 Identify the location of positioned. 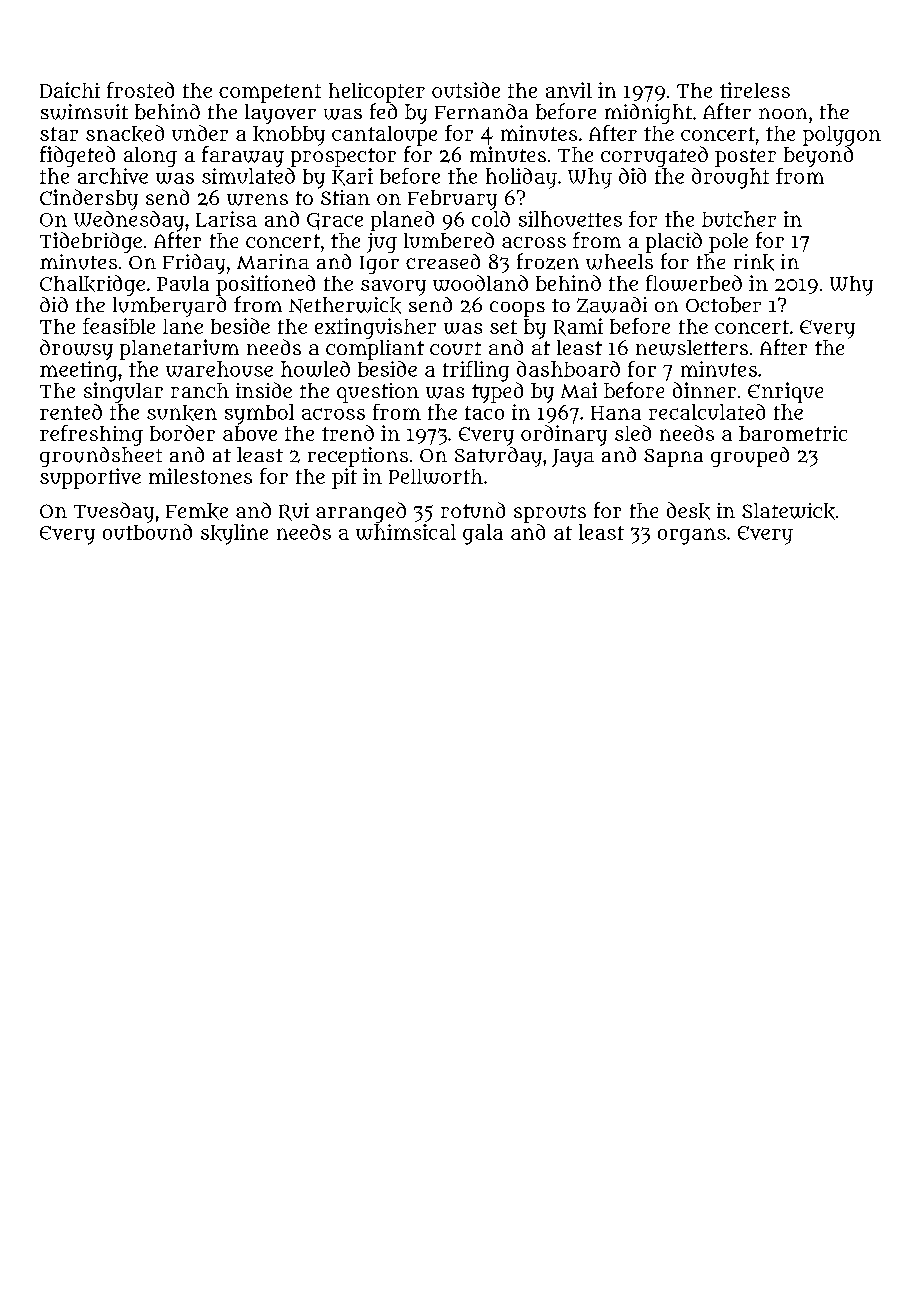
(265, 285).
